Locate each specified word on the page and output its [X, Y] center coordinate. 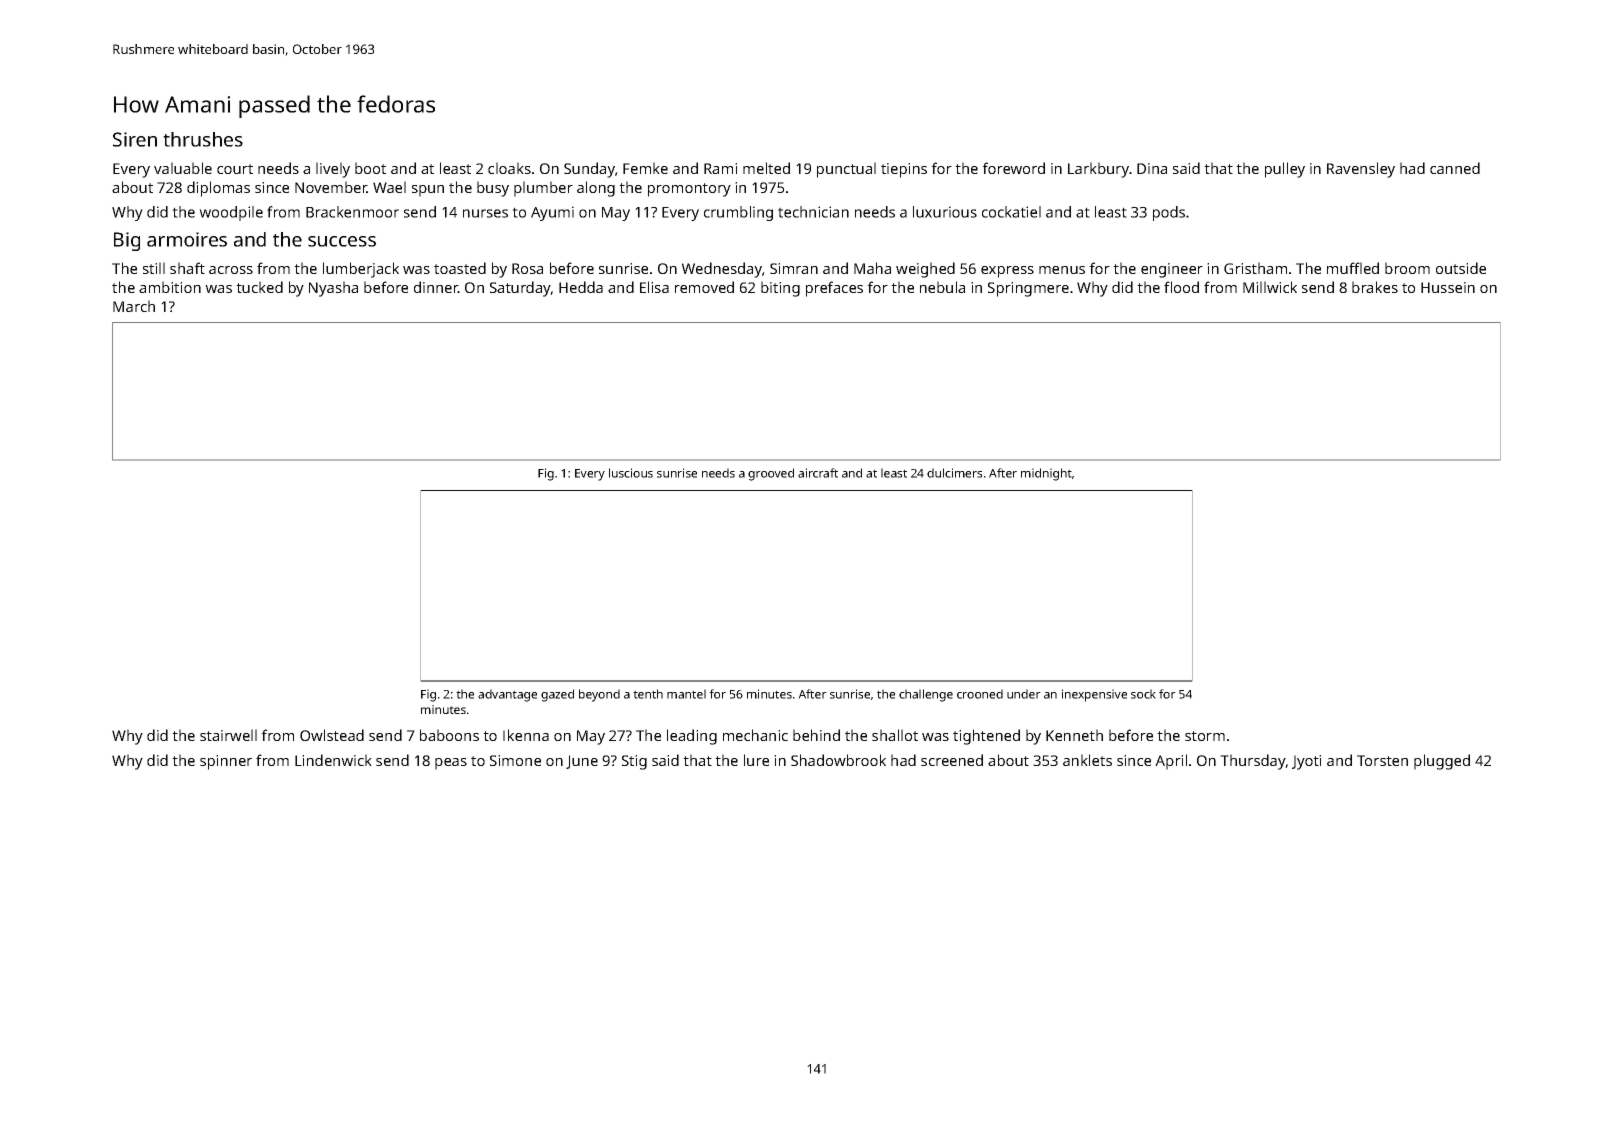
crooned [980, 694]
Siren [135, 139]
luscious [631, 473]
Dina [1152, 168]
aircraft [818, 473]
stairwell [228, 735]
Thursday [1253, 762]
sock [1143, 694]
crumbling [738, 213]
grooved [771, 474]
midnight [1046, 474]
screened [952, 760]
